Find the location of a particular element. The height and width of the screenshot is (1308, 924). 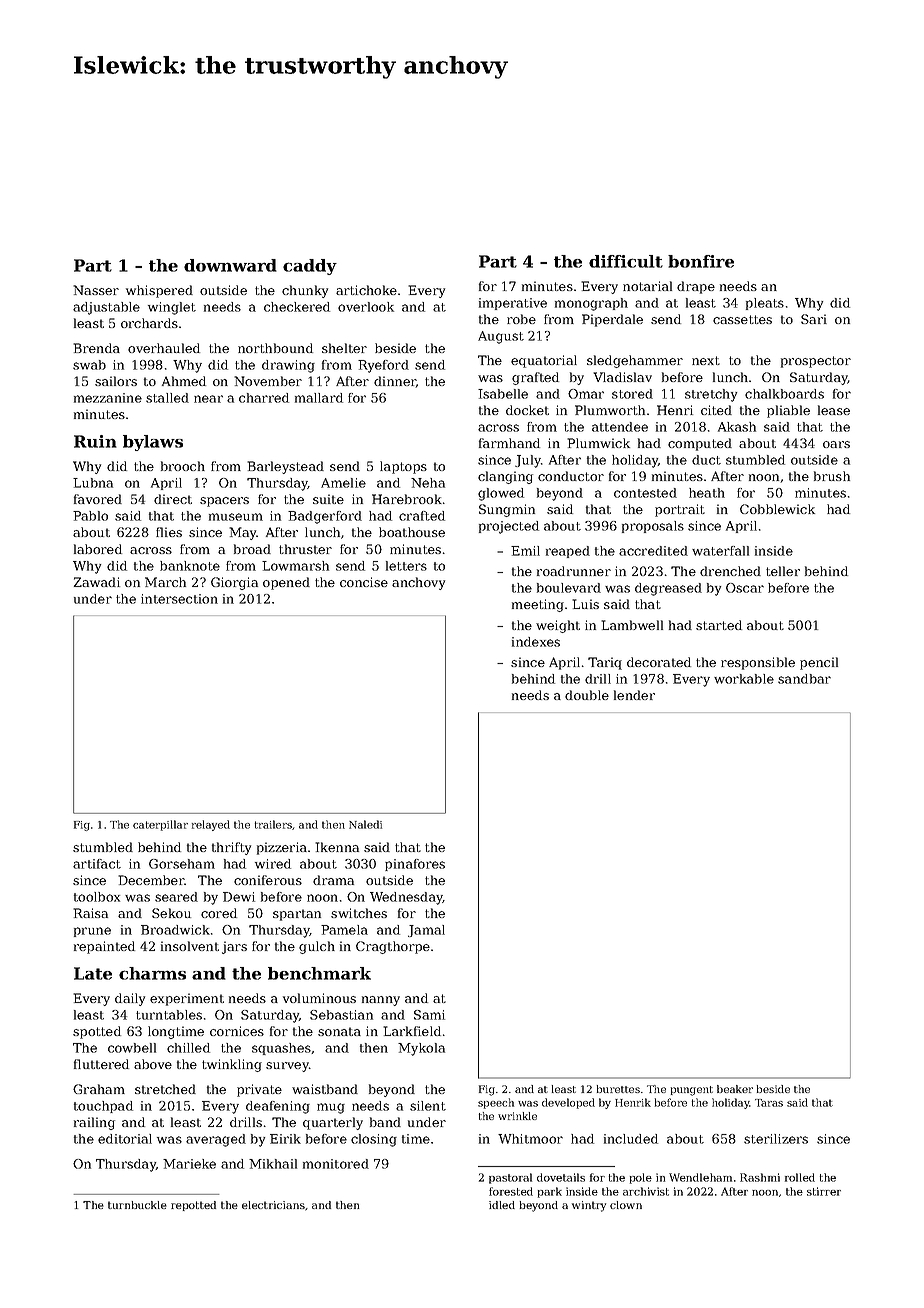

concise is located at coordinates (364, 582).
